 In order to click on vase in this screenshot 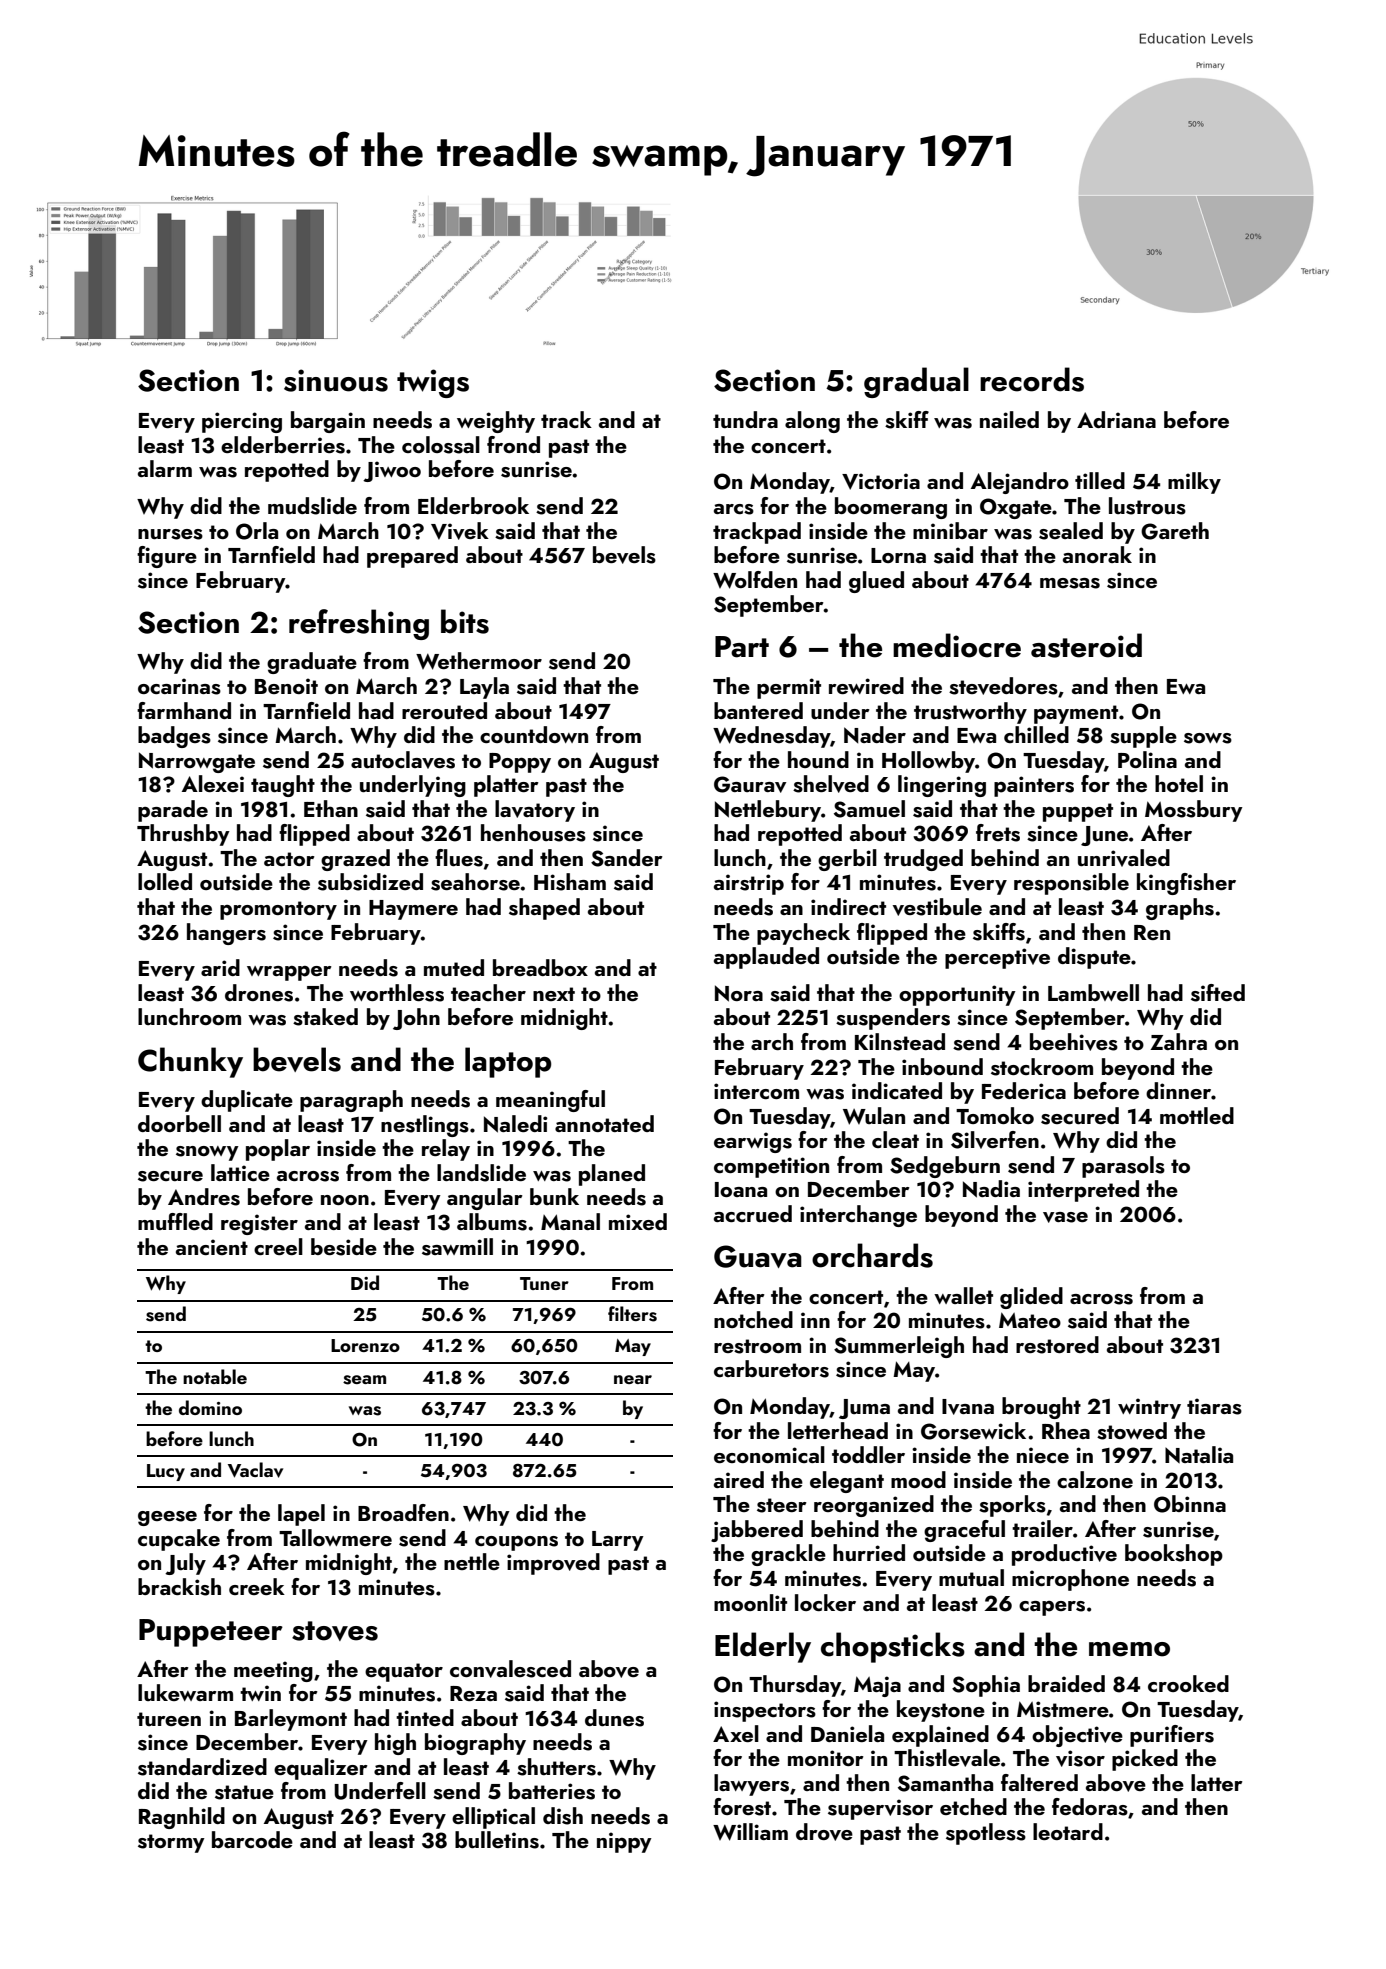, I will do `click(1065, 1217)`.
